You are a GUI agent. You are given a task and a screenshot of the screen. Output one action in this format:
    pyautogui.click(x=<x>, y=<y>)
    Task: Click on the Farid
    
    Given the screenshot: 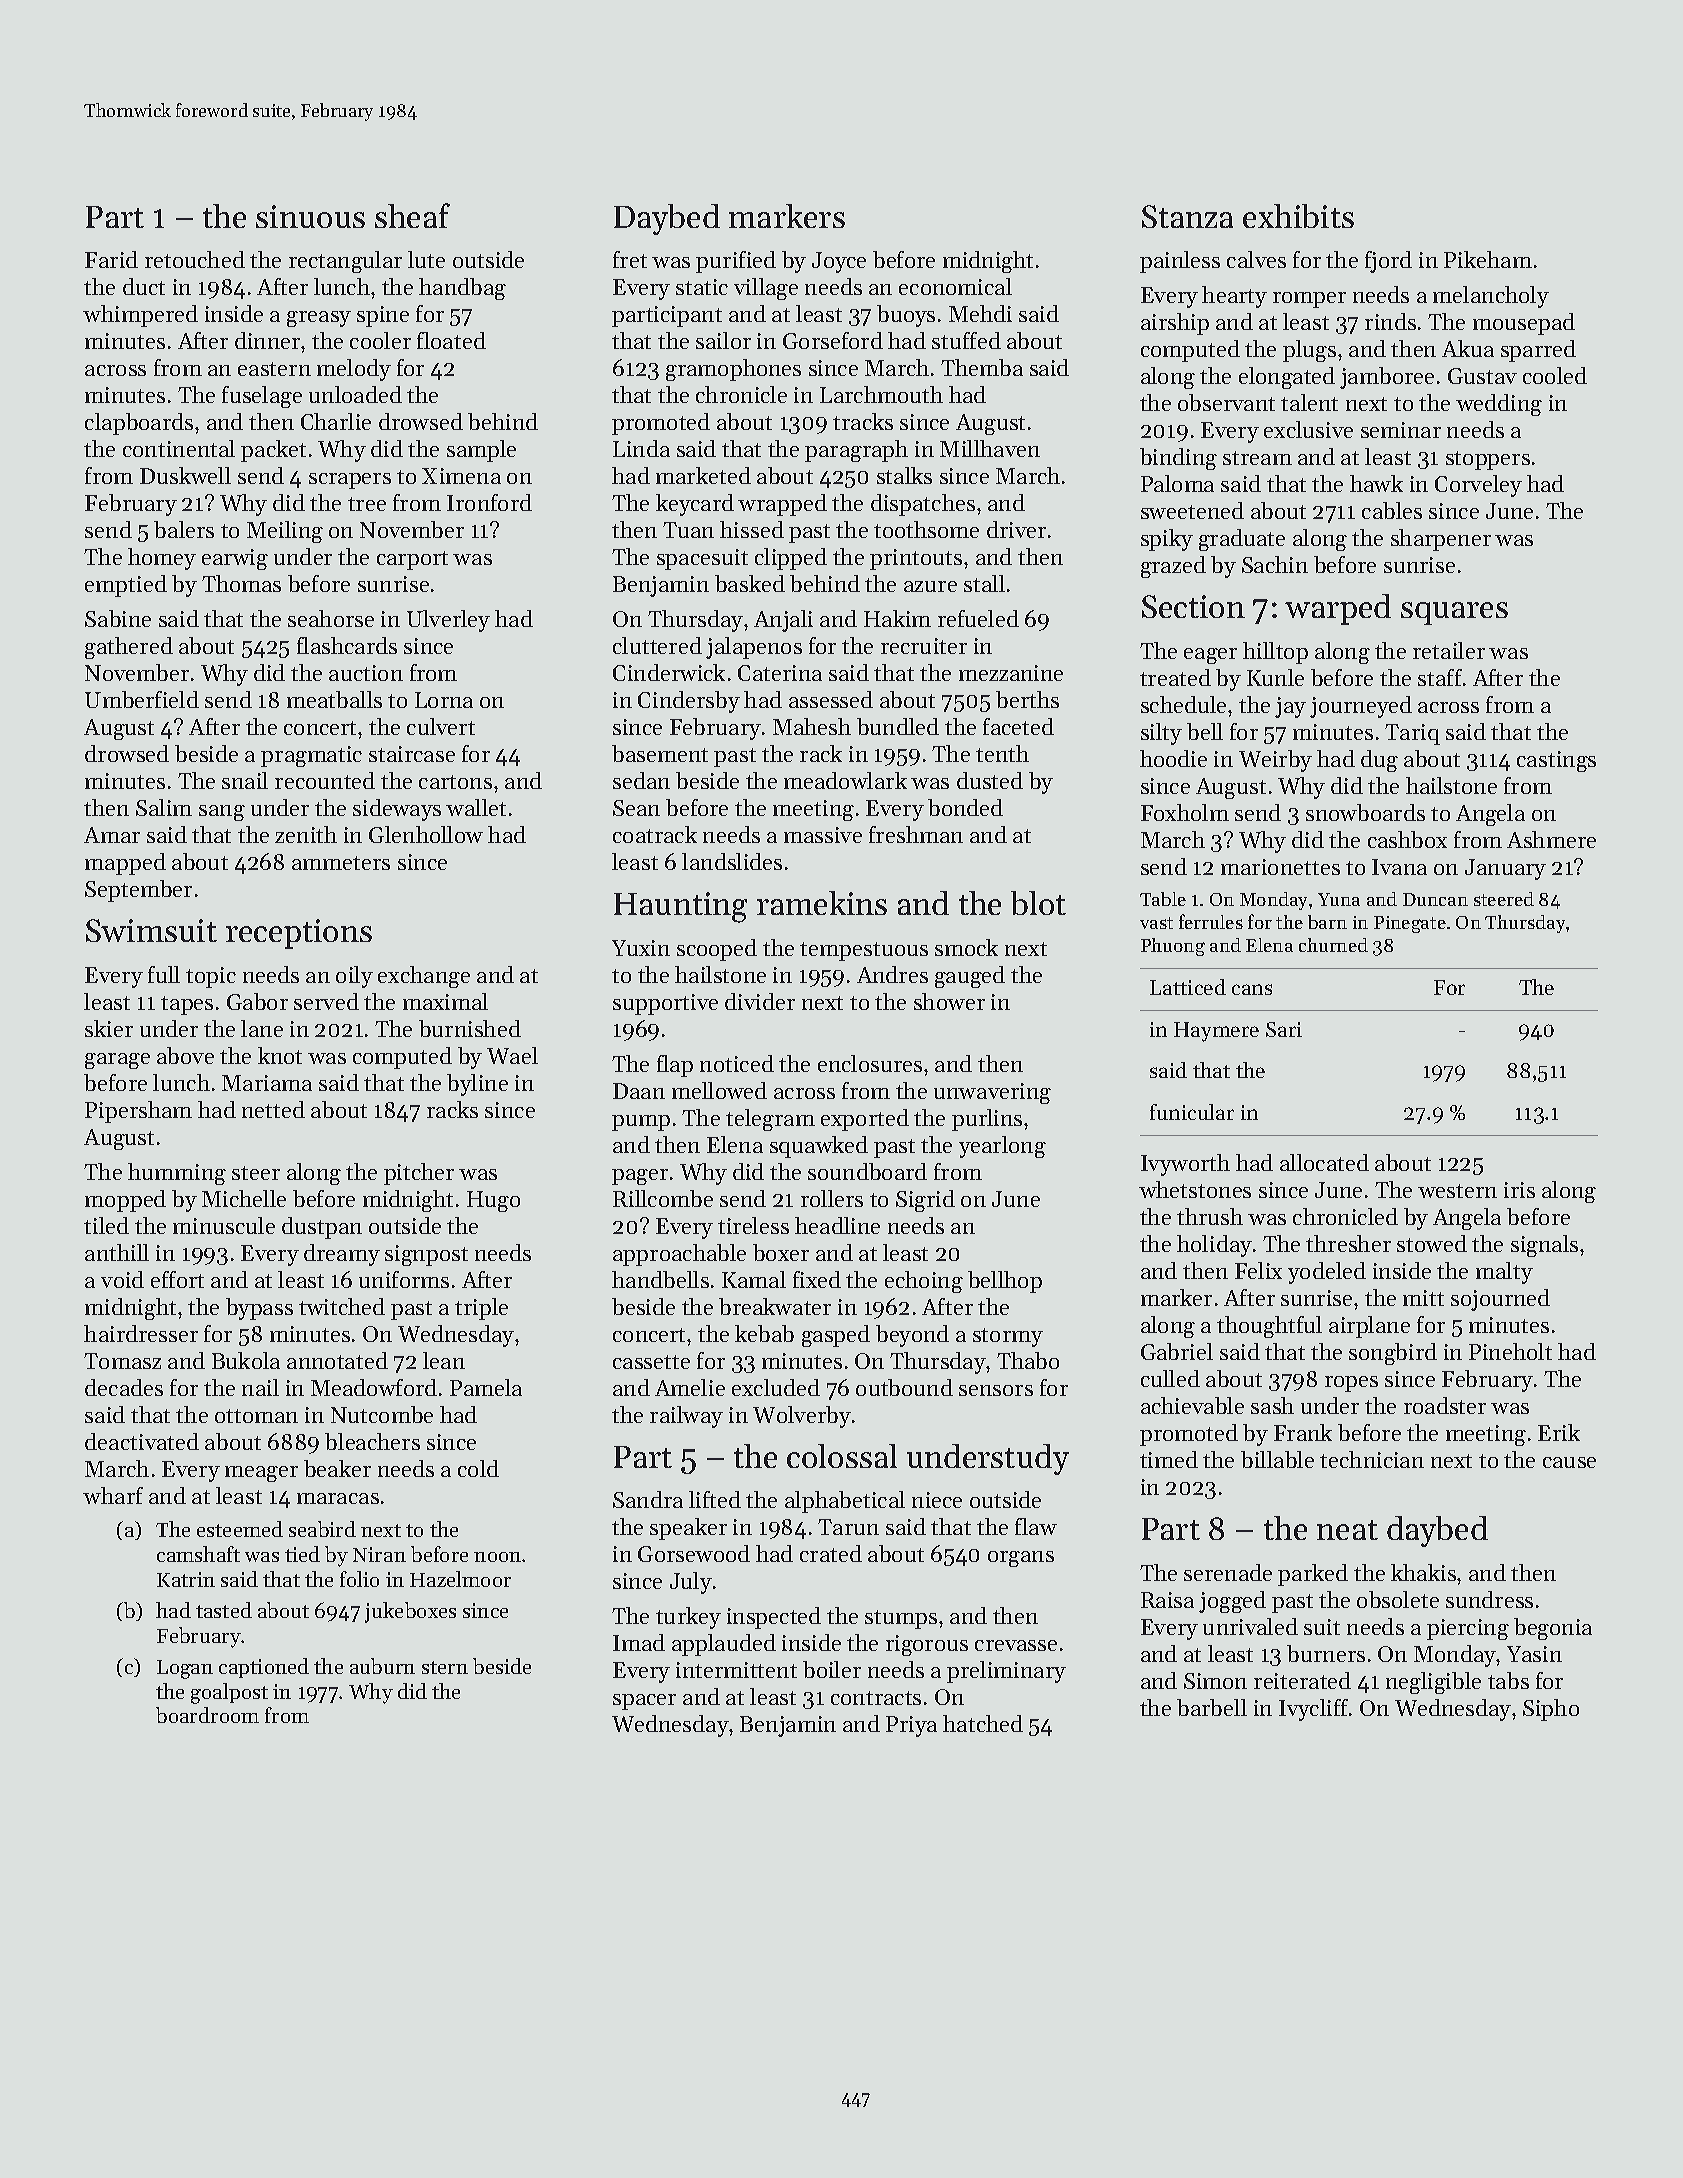 What is the action you would take?
    pyautogui.click(x=111, y=259)
